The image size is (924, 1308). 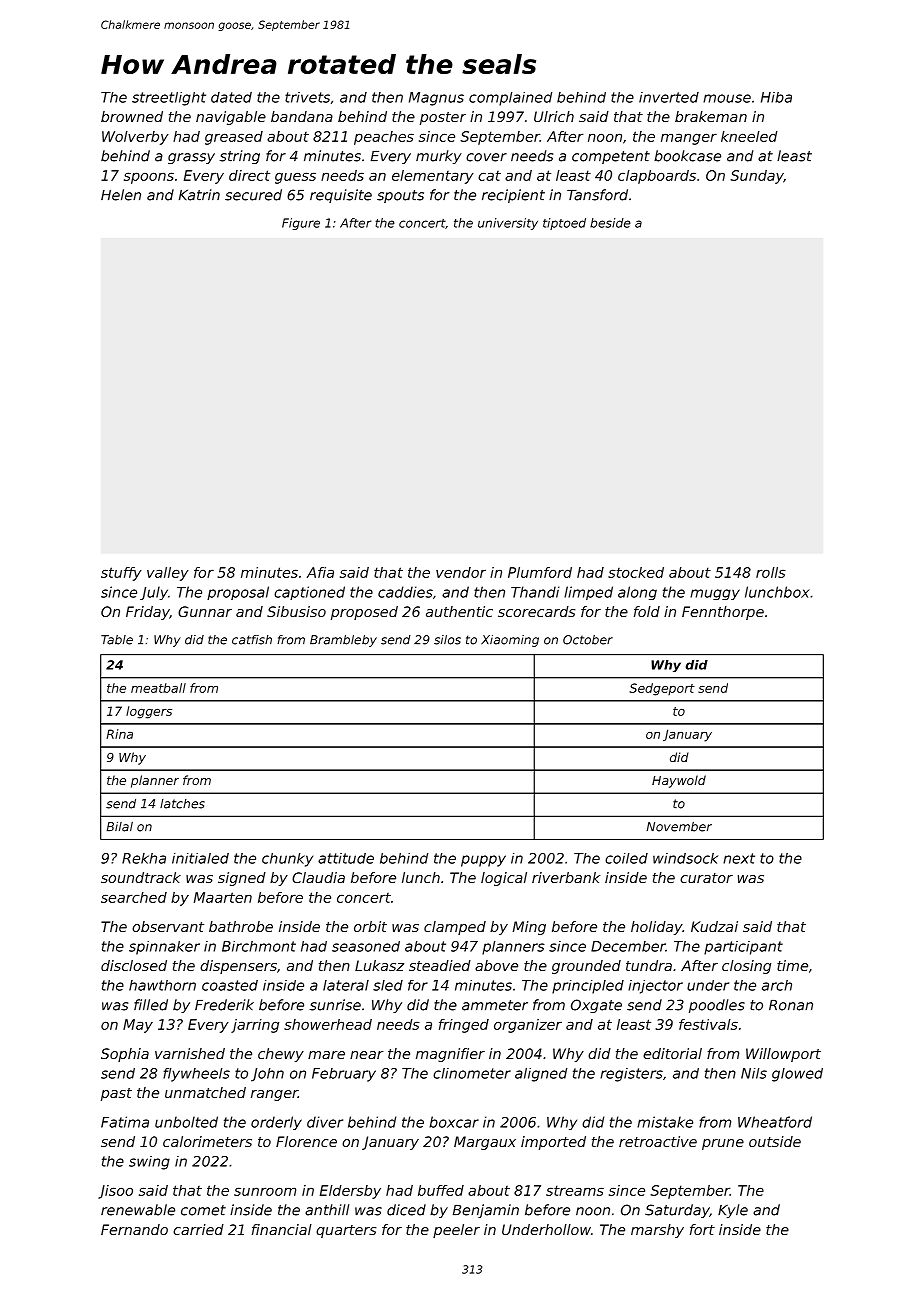 What do you see at coordinates (528, 1026) in the screenshot?
I see `organizer` at bounding box center [528, 1026].
